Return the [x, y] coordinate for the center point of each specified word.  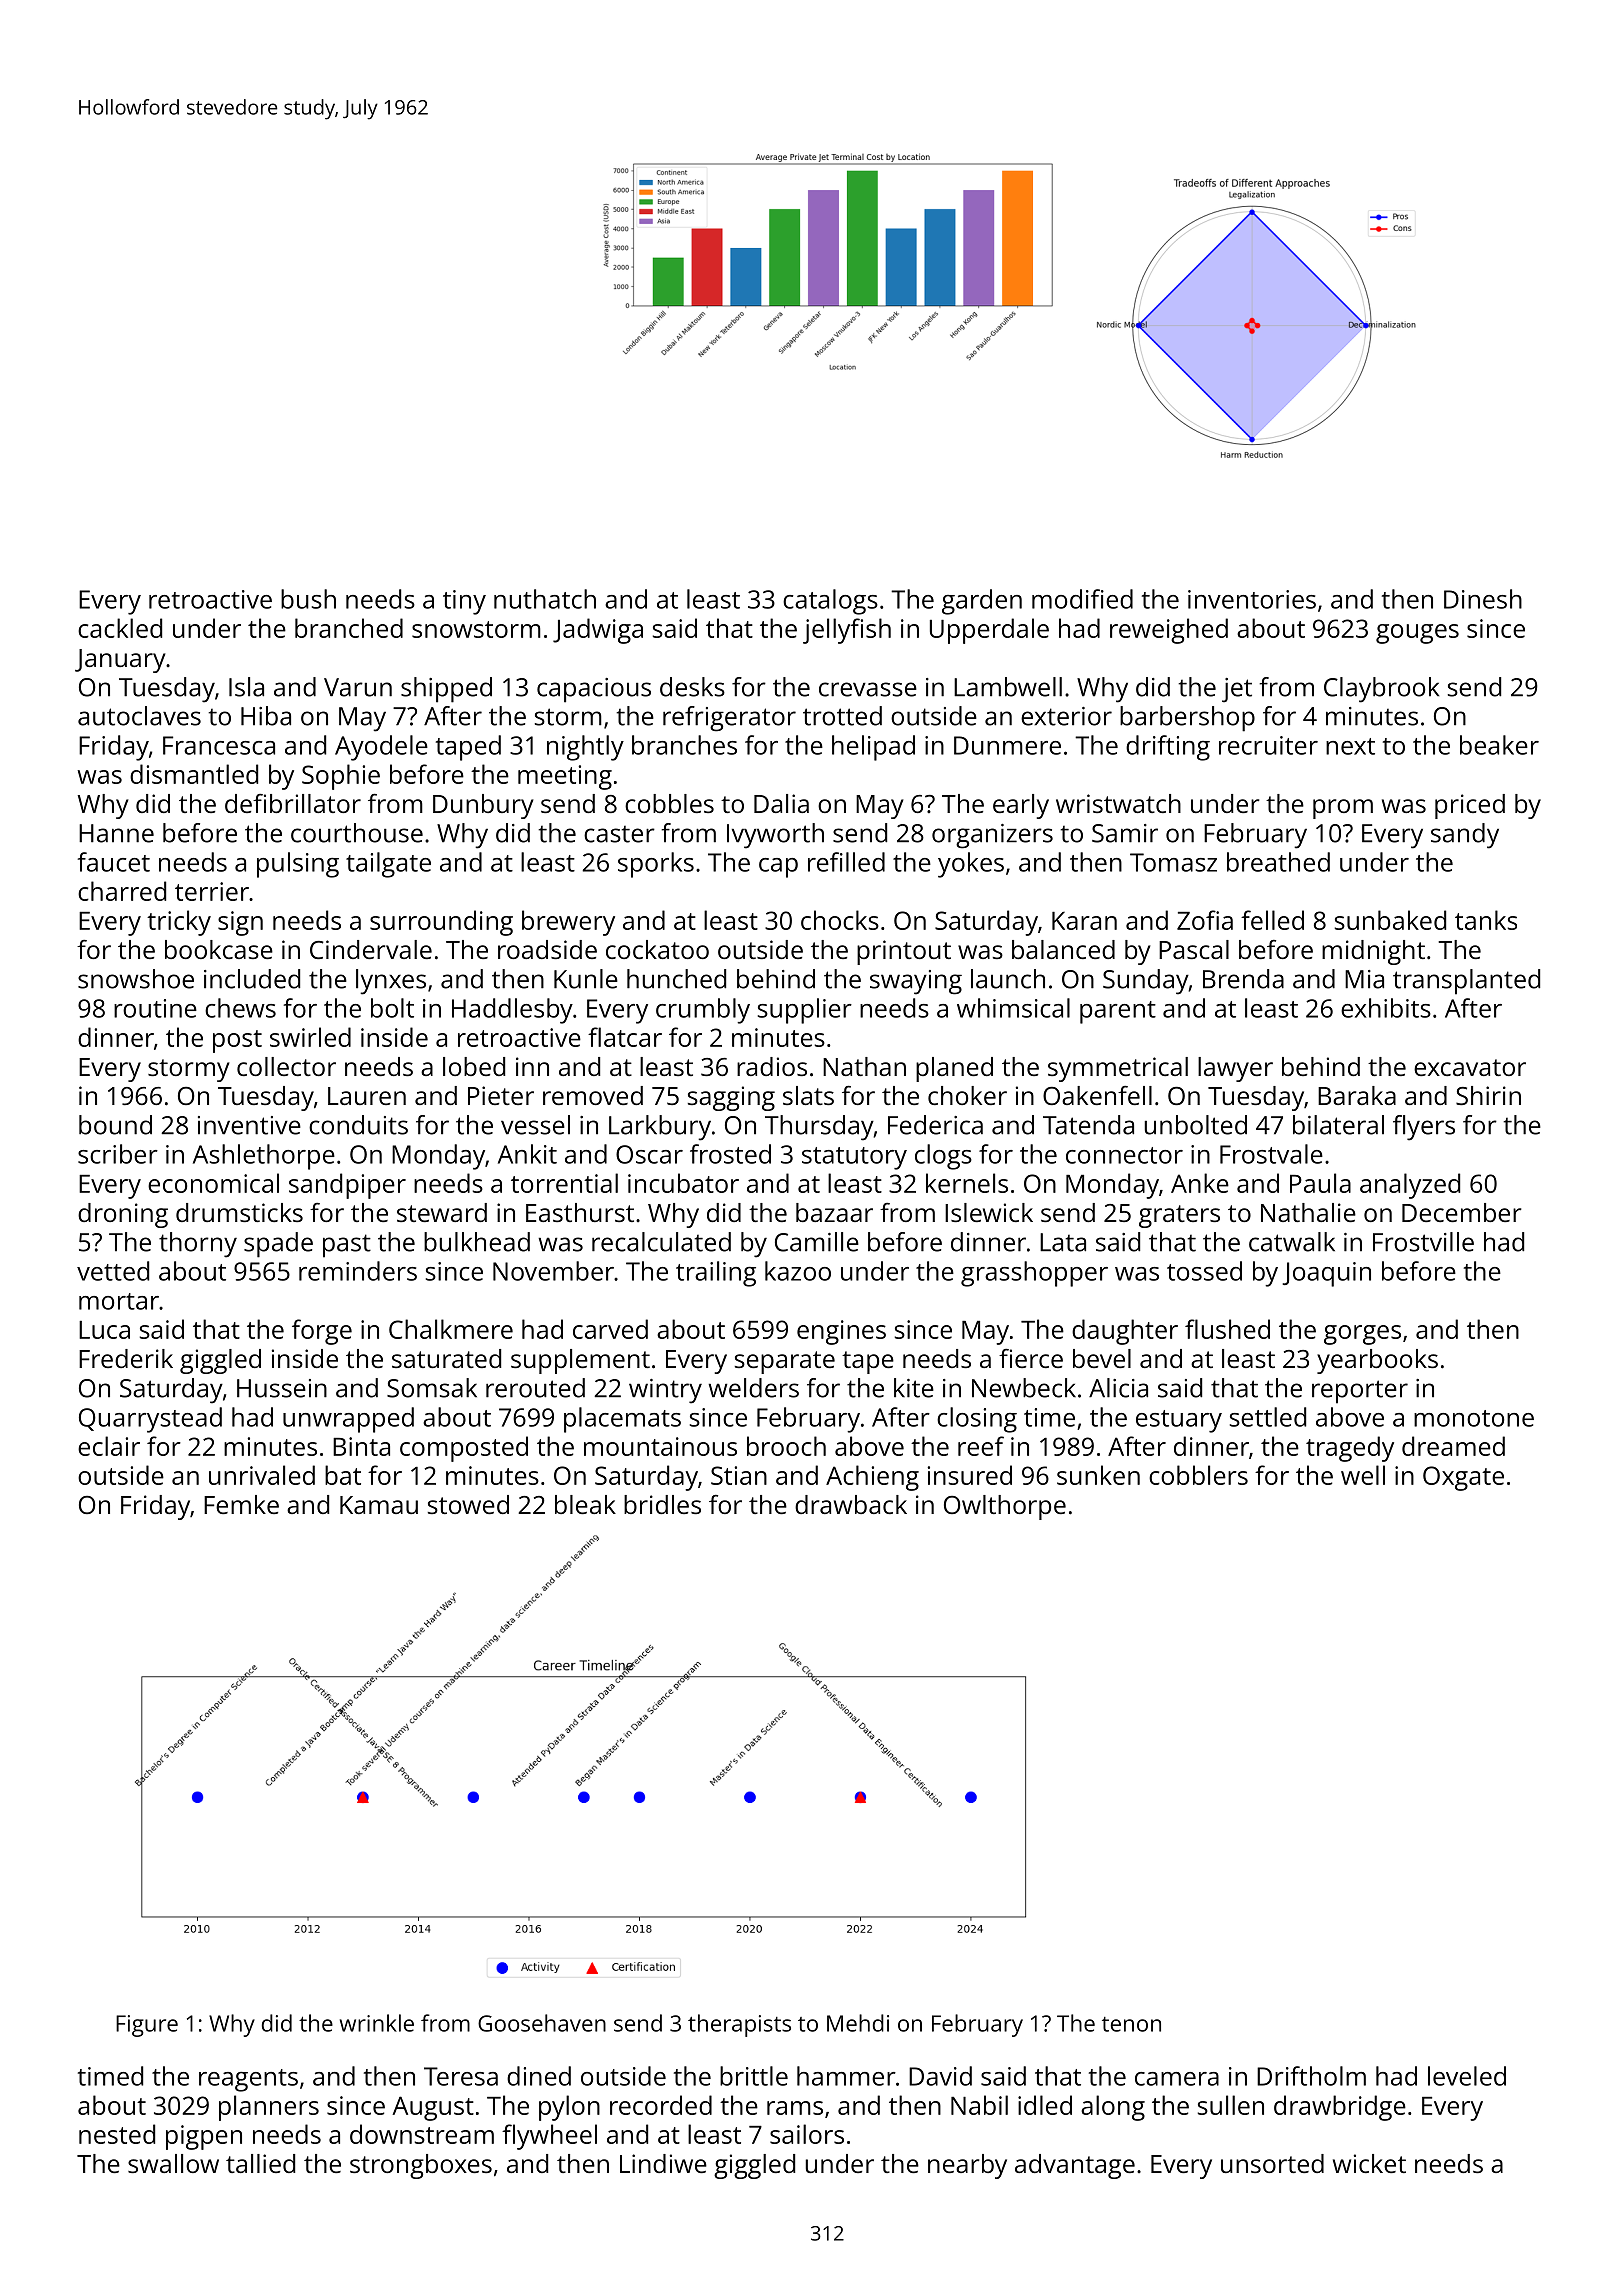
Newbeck [1024, 1388]
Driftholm [1311, 2076]
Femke [241, 1504]
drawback [851, 1504]
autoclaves [139, 716]
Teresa [461, 2076]
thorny [198, 1245]
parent [1118, 1012]
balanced [1063, 949]
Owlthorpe [1005, 1507]
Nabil [979, 2105]
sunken [1098, 1475]
